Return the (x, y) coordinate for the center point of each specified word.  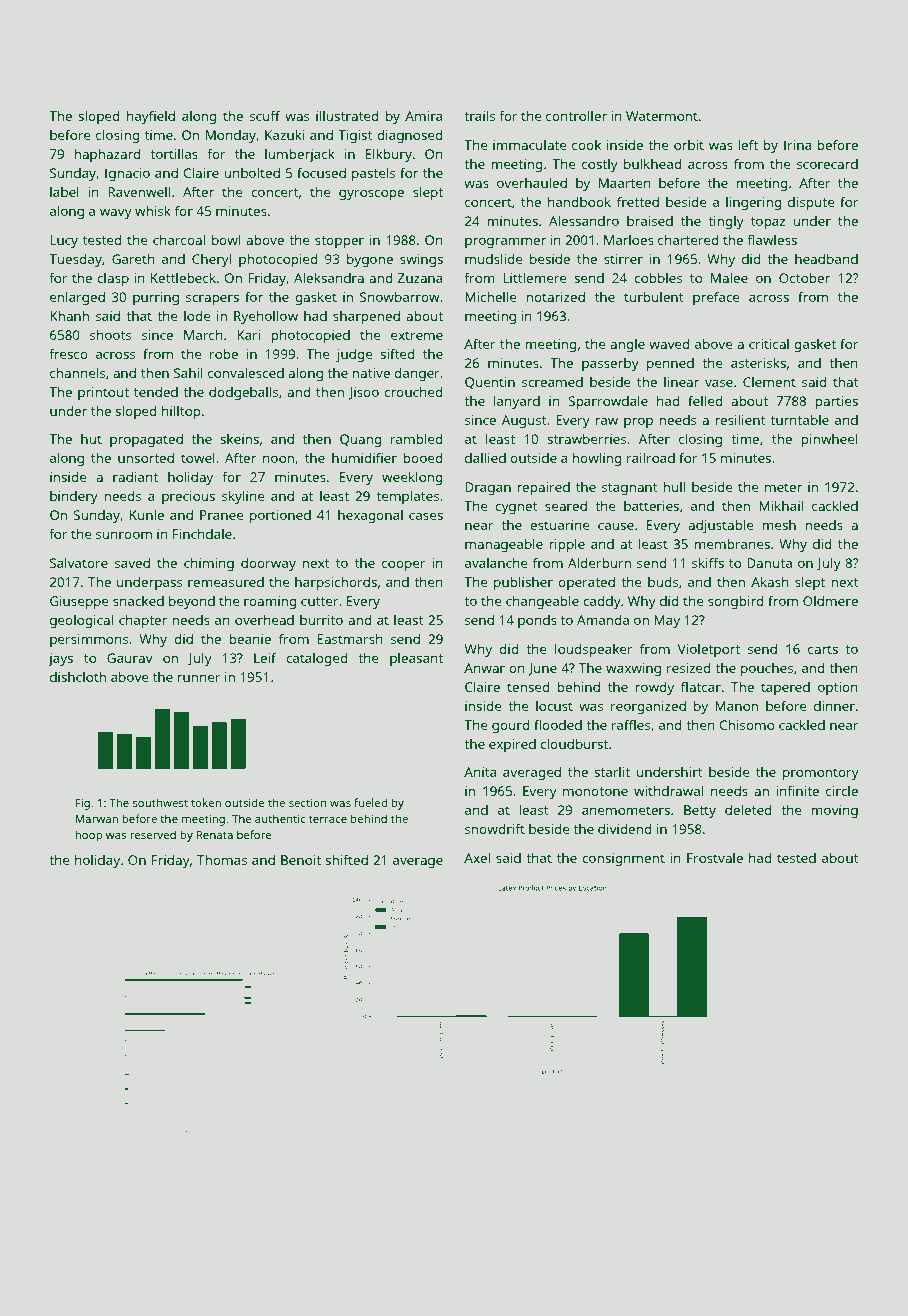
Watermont (662, 116)
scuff (265, 115)
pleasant (416, 659)
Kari (248, 335)
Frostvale (715, 858)
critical (769, 344)
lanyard (517, 402)
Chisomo (746, 725)
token (206, 802)
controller (576, 116)
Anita (480, 772)
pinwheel (829, 440)
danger (417, 374)
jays (60, 659)
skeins (239, 439)
